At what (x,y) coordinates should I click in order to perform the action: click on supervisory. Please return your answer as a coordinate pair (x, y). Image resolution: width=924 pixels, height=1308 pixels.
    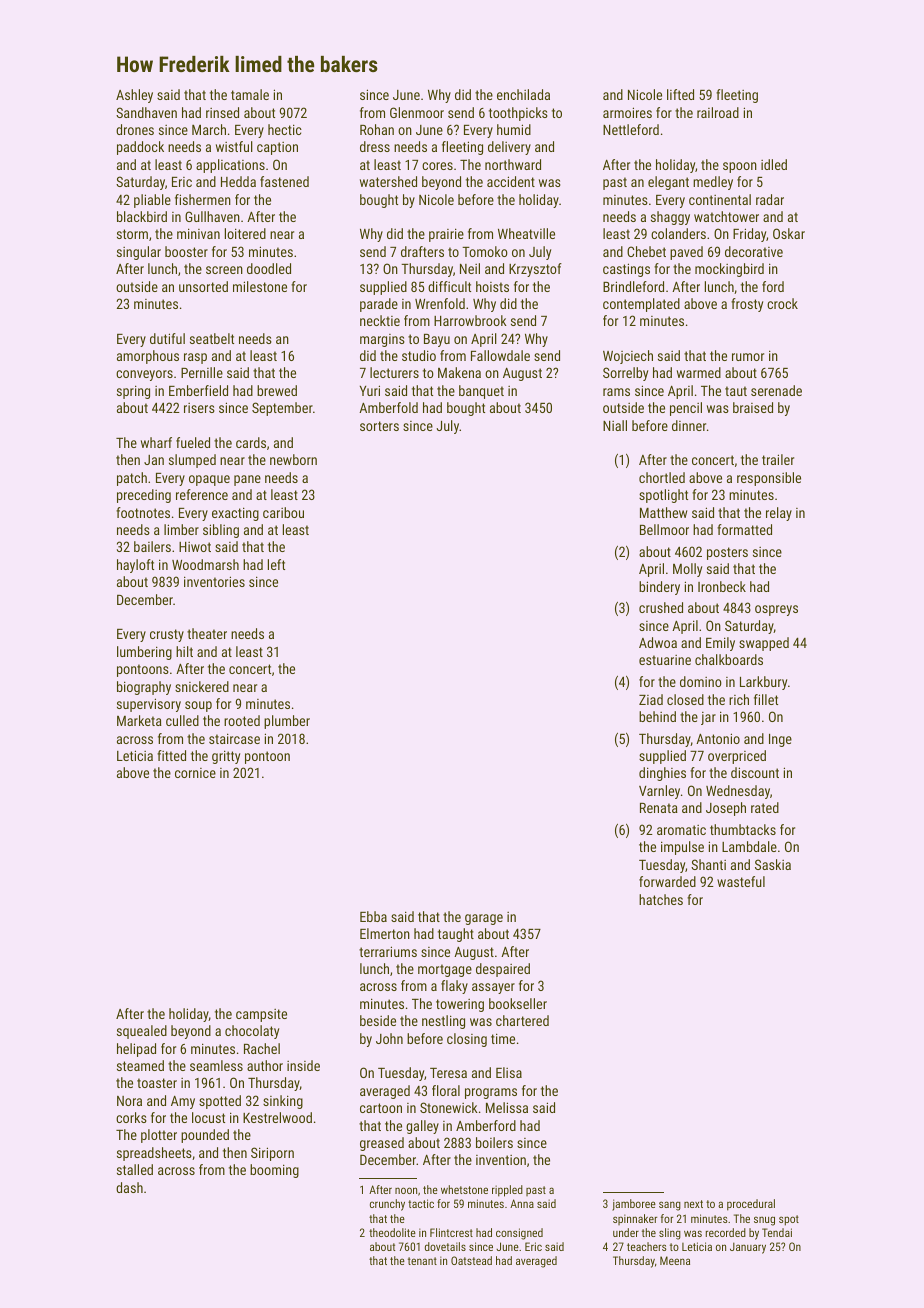
    Looking at the image, I should click on (149, 705).
